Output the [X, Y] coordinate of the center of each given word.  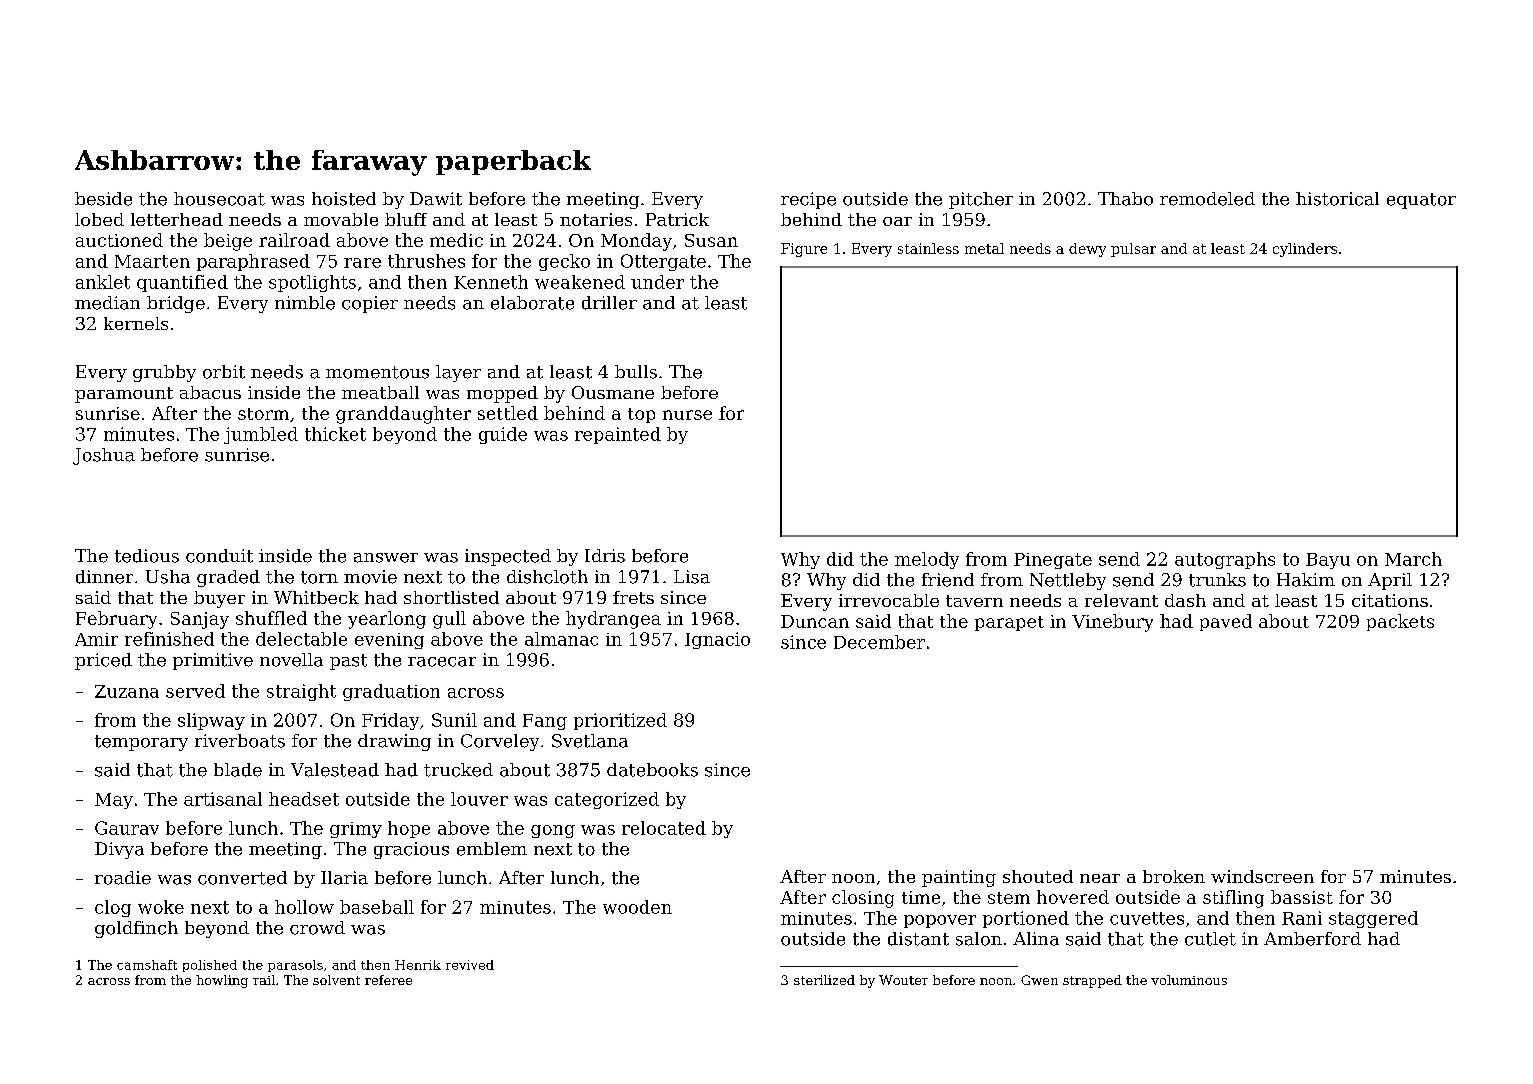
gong [553, 831]
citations [1390, 600]
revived [470, 965]
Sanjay [200, 620]
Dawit [436, 199]
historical [1337, 199]
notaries [596, 219]
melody [927, 560]
